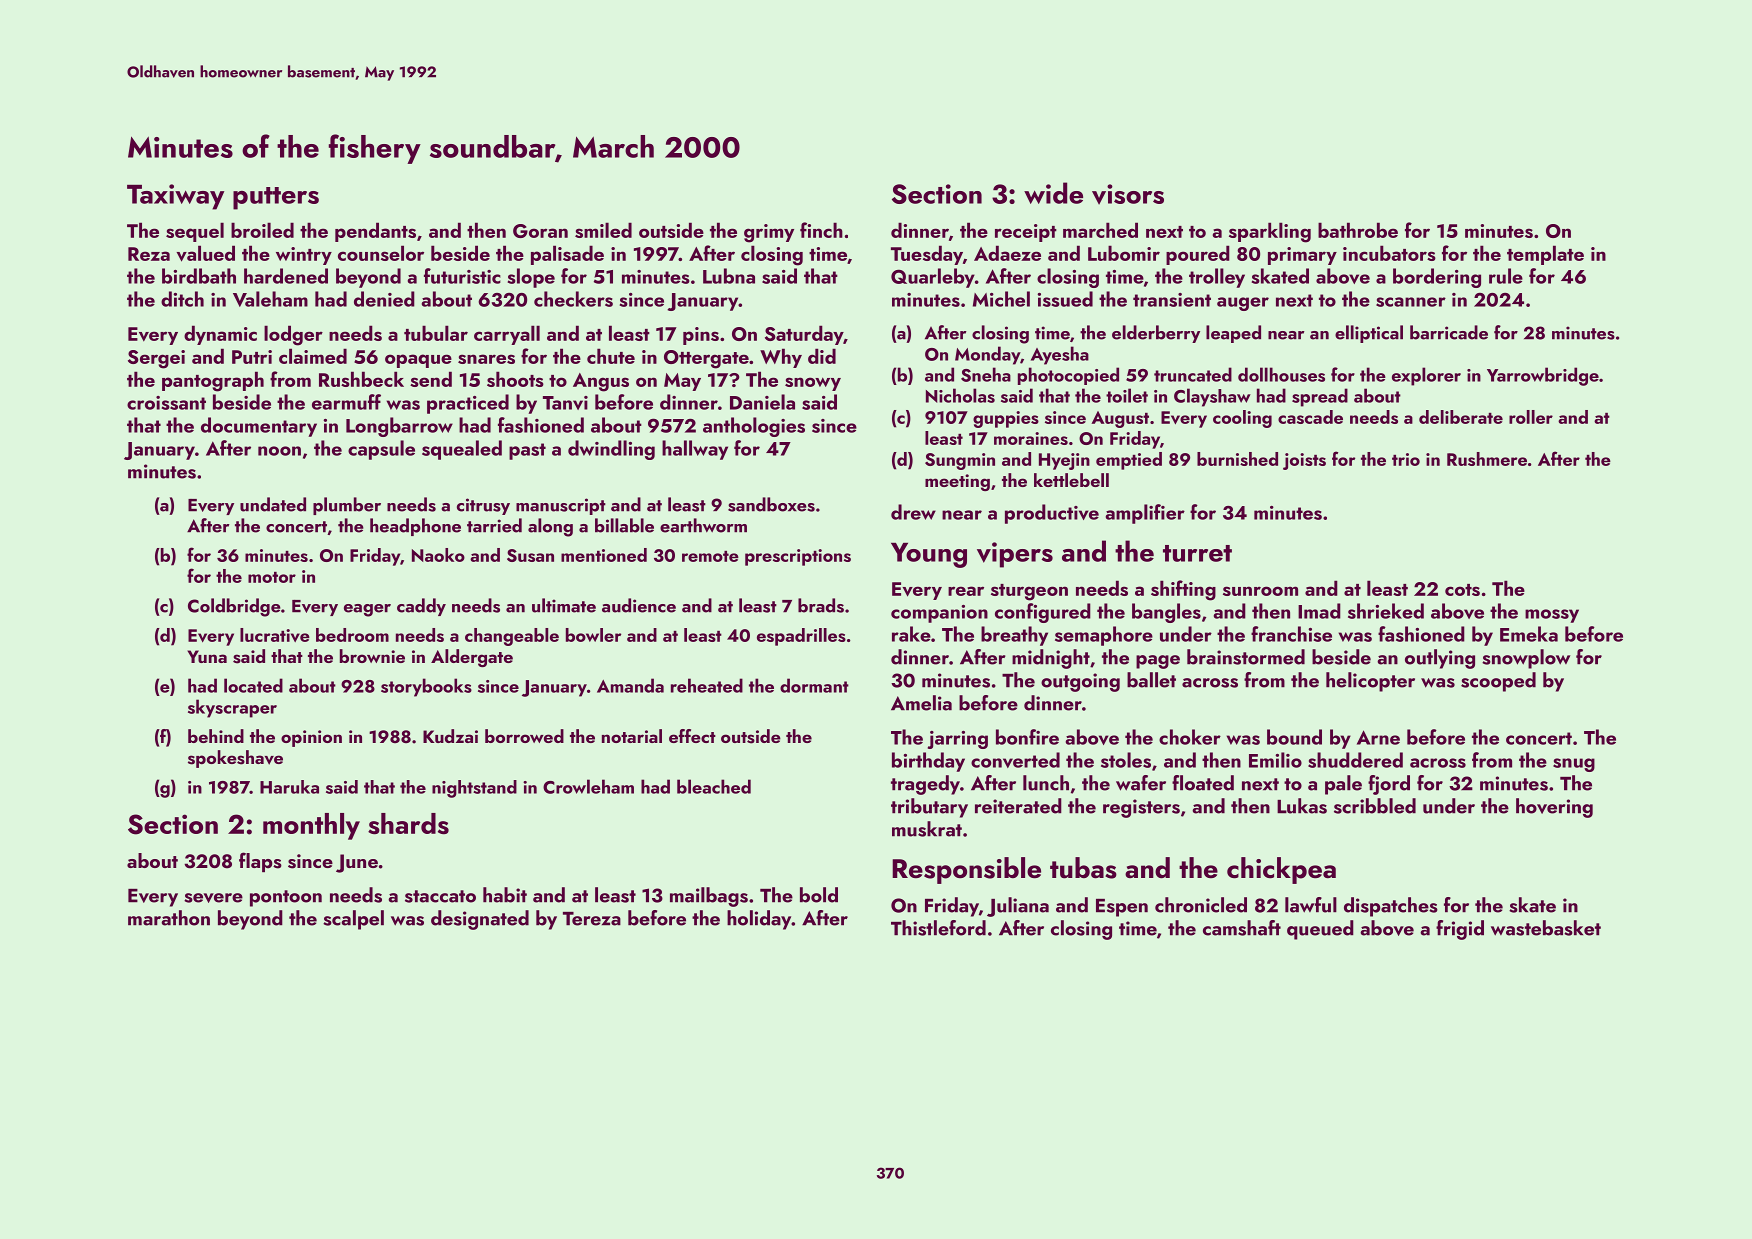 This document has width=1752, height=1239. Describe the element at coordinates (1242, 928) in the document. I see `camshaft` at that location.
